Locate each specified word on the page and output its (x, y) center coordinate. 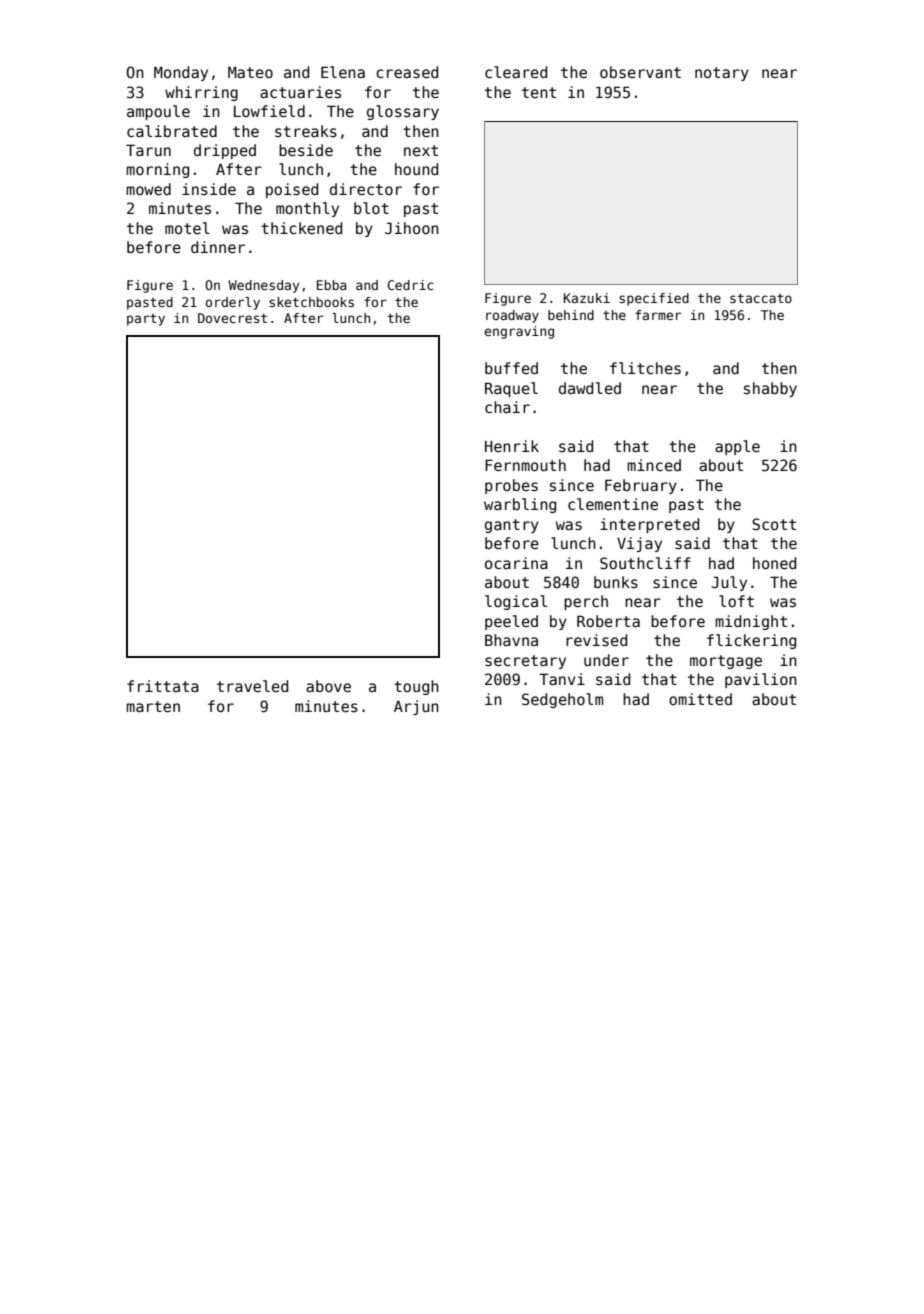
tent (539, 92)
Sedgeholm (562, 700)
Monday (181, 73)
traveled (252, 686)
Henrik (512, 446)
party (146, 320)
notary (722, 74)
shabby (770, 389)
